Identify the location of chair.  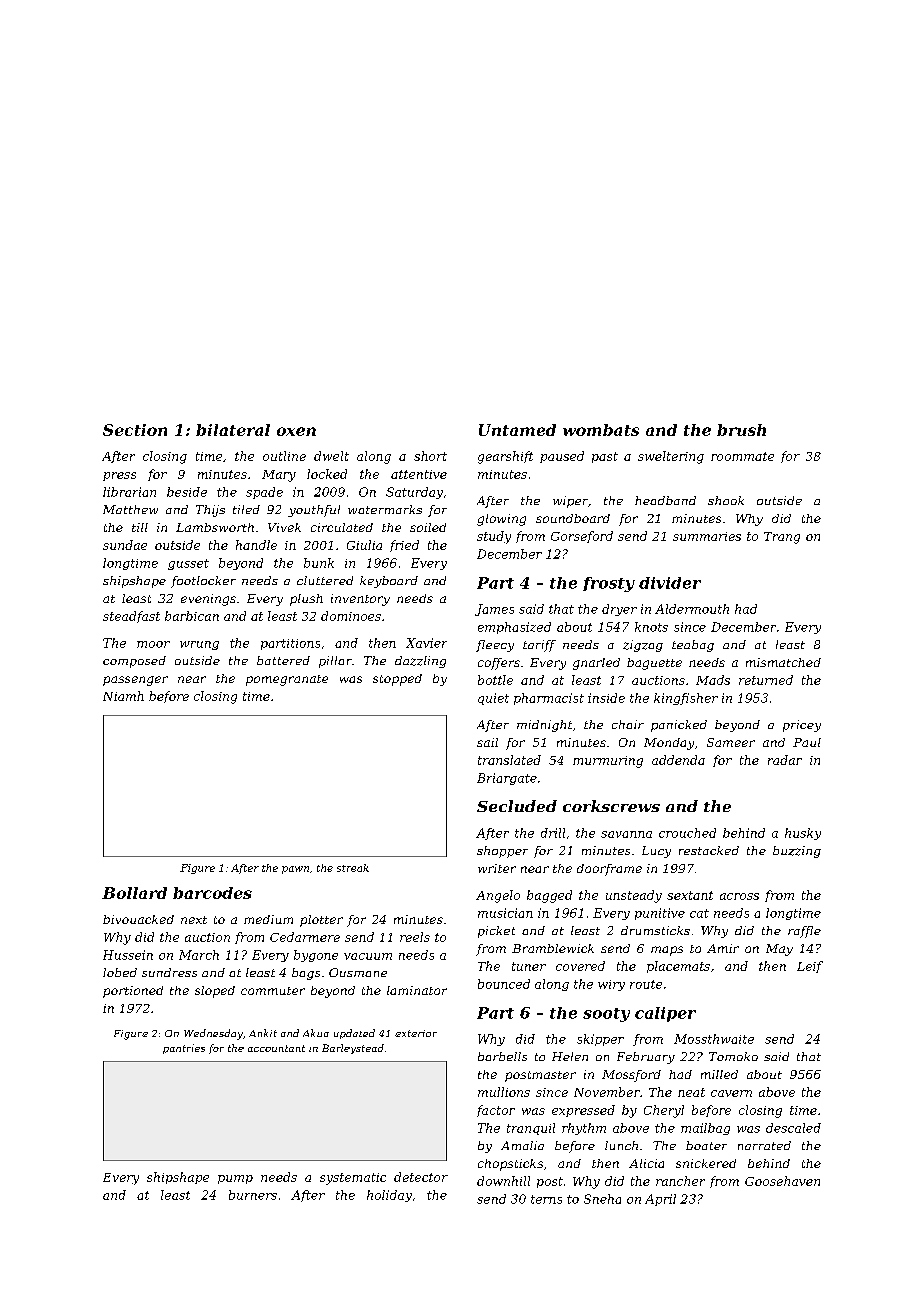
(628, 724).
